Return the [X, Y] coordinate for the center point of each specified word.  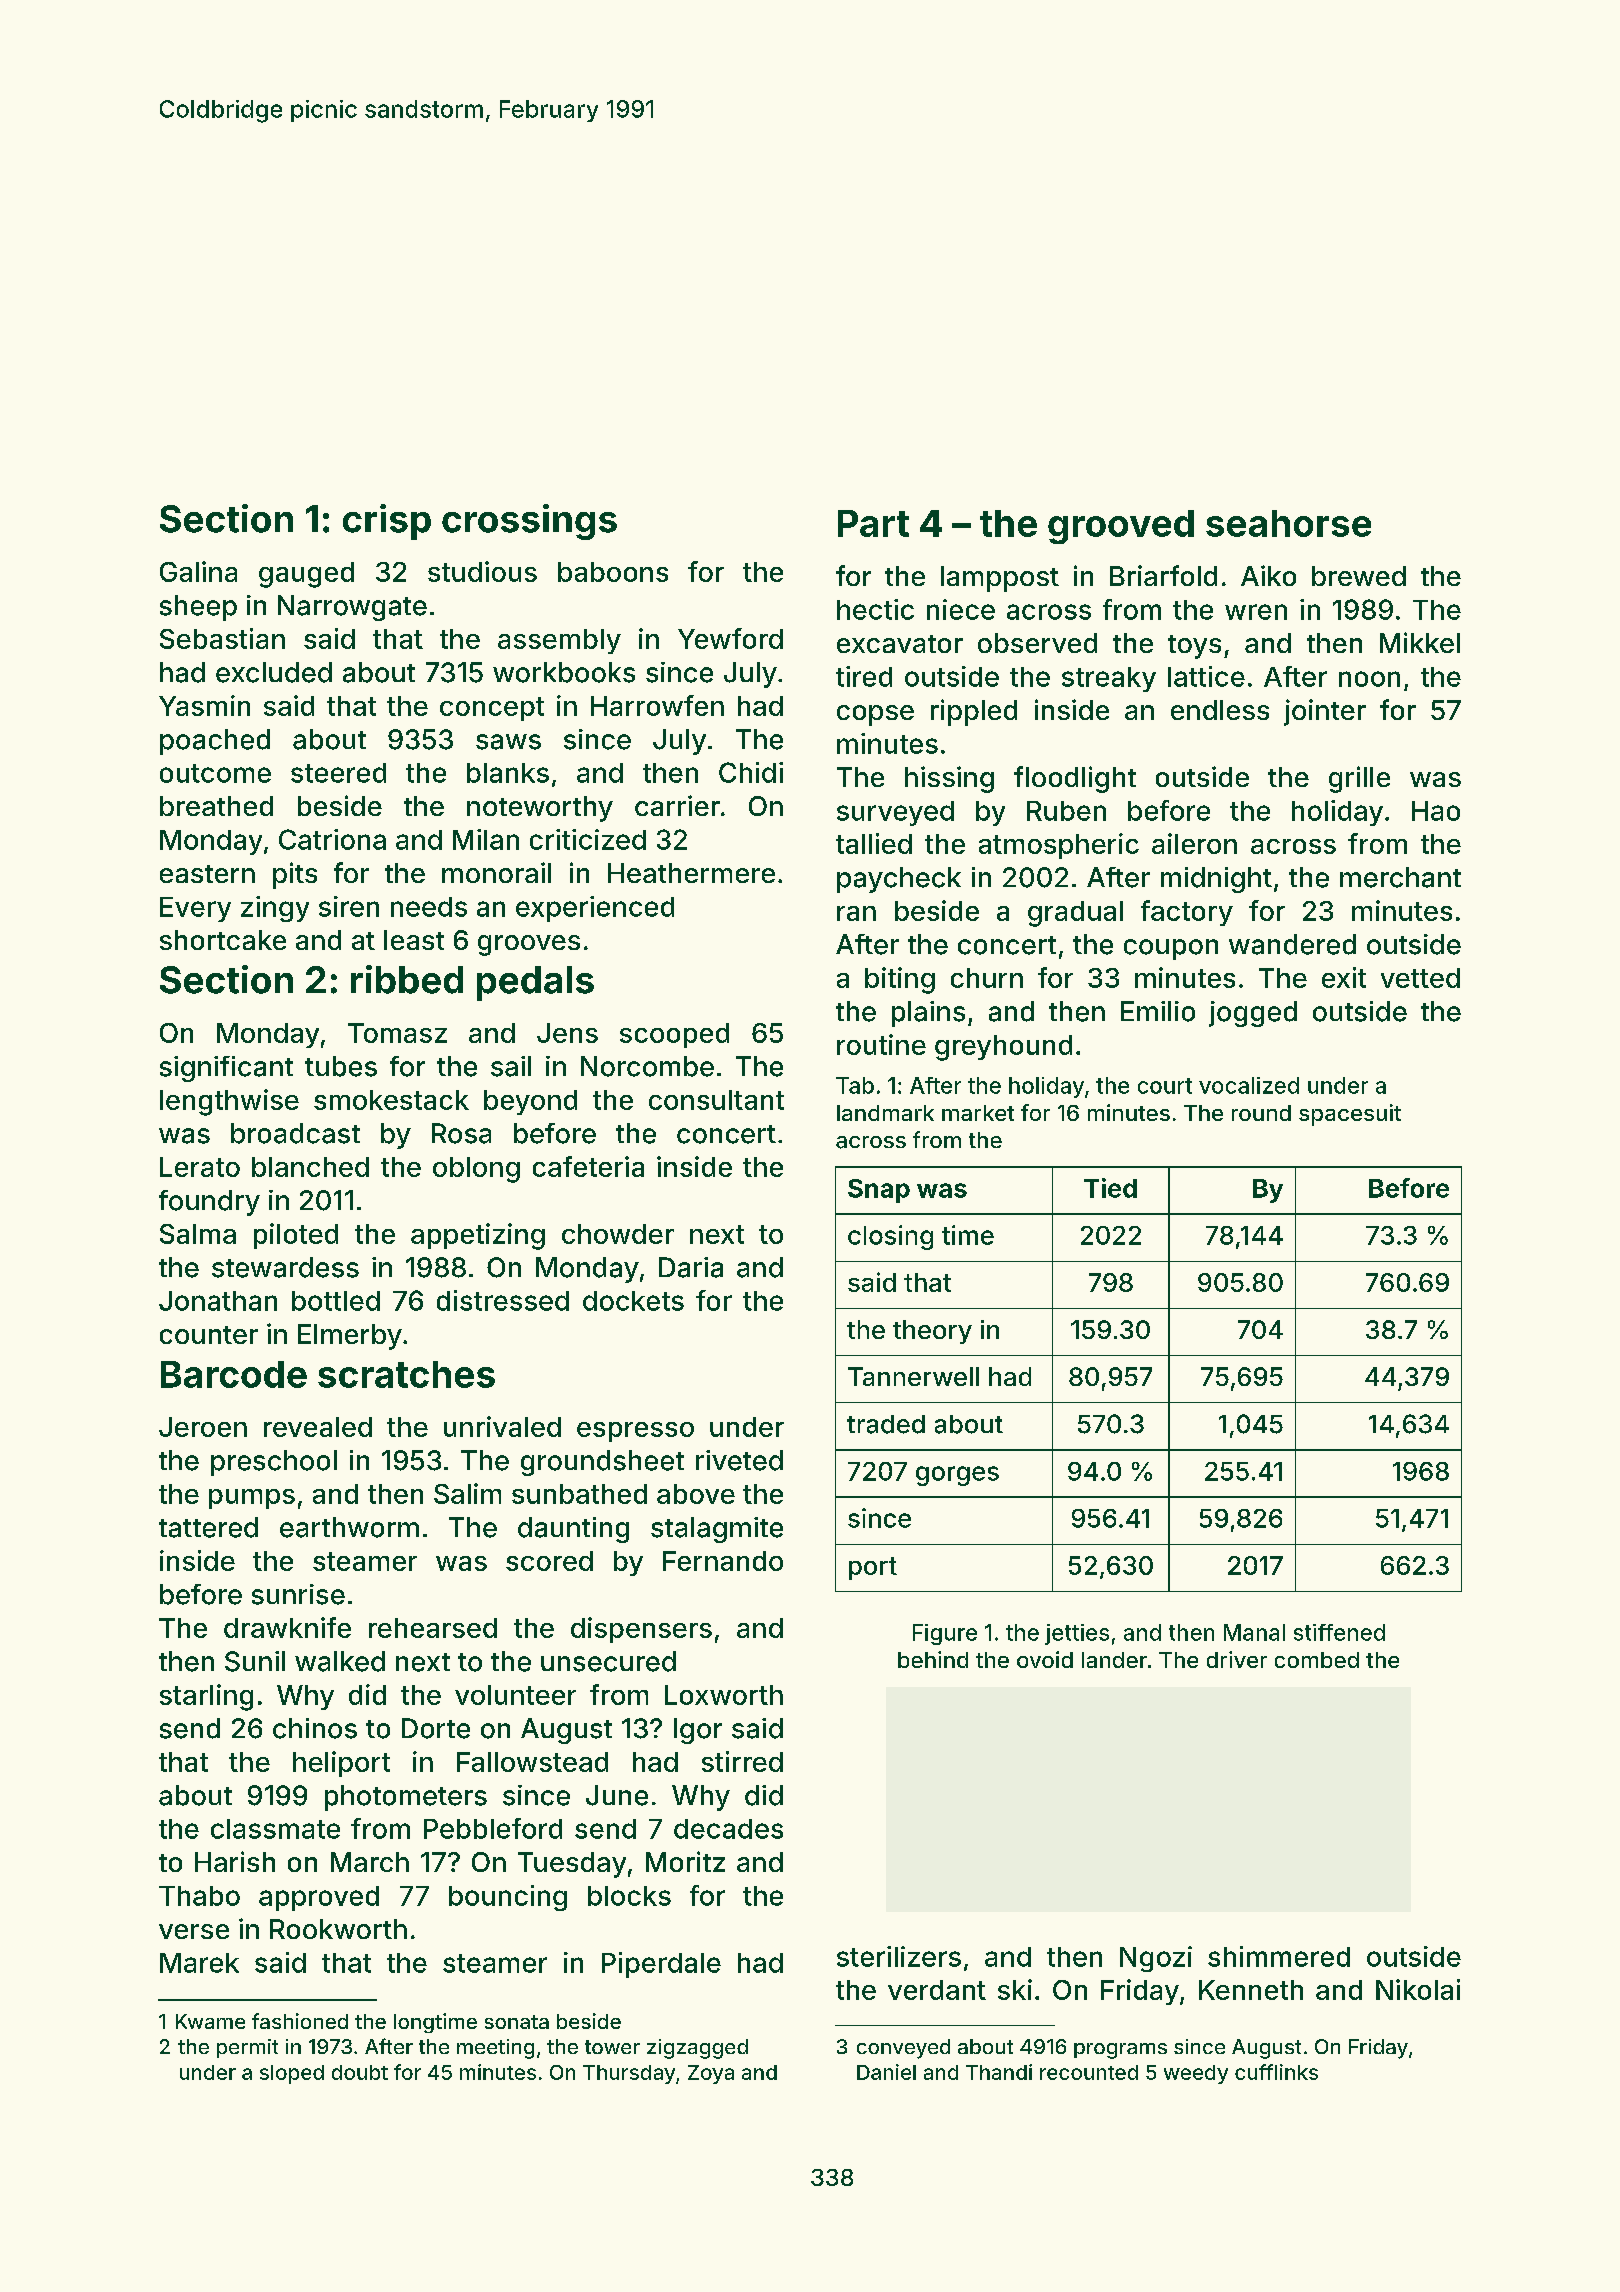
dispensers [641, 1630]
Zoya [711, 2074]
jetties [1077, 1634]
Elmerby [350, 1337]
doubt [360, 2072]
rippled [974, 712]
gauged [306, 575]
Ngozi [1156, 1959]
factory [1187, 913]
